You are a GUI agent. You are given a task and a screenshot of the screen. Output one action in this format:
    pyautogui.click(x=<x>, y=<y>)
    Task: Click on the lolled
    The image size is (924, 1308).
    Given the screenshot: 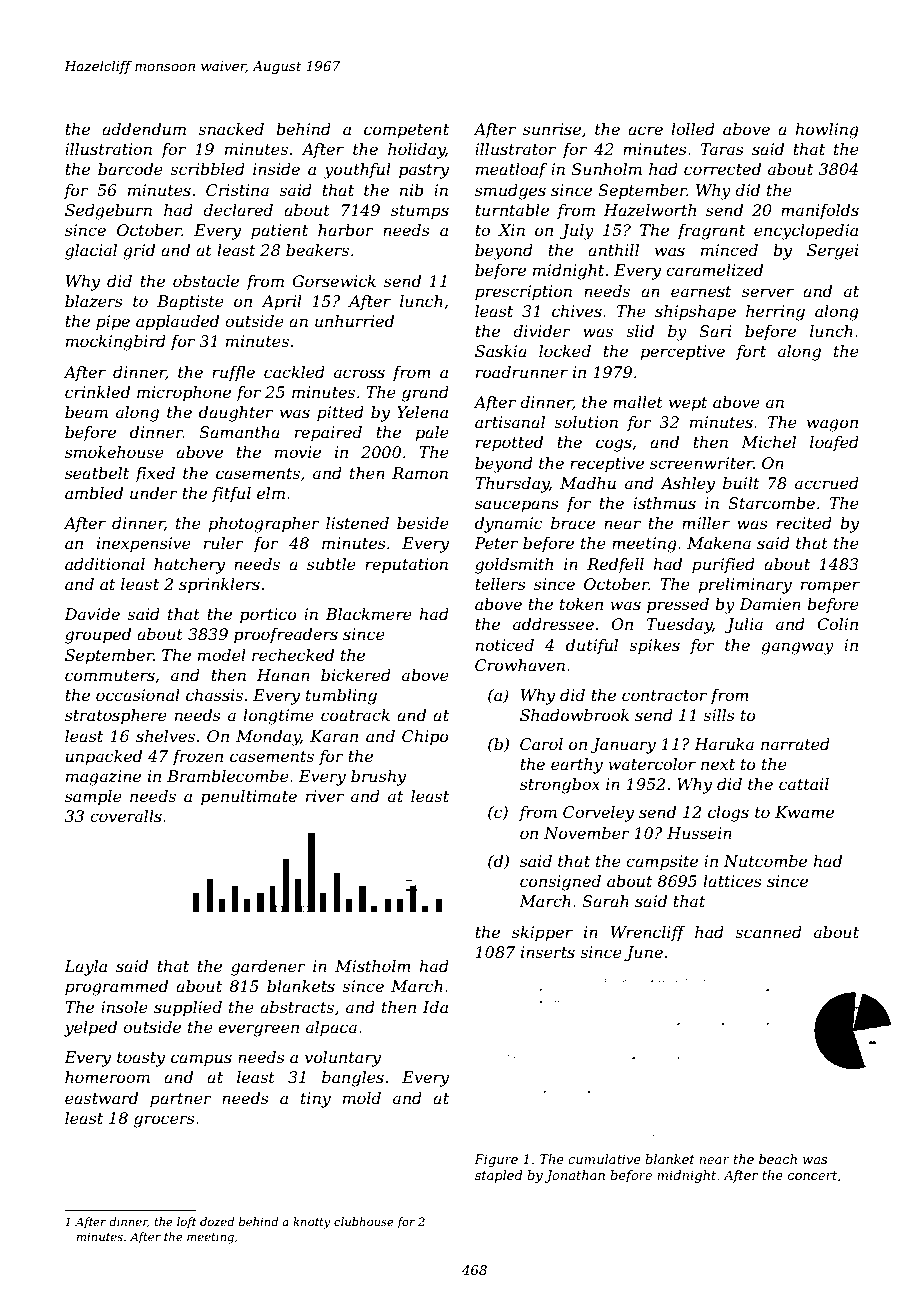 What is the action you would take?
    pyautogui.click(x=693, y=129)
